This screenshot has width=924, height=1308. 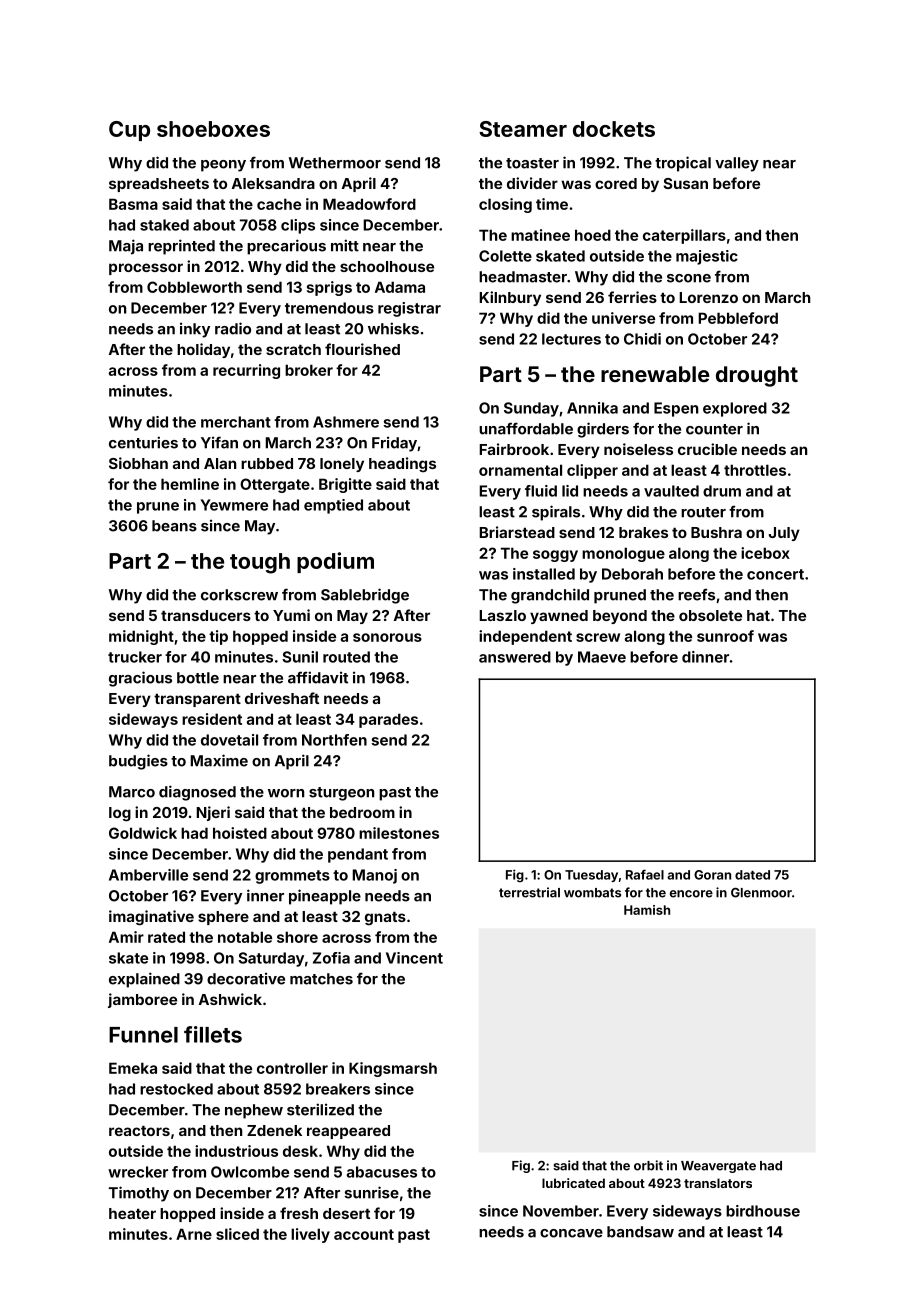 What do you see at coordinates (645, 874) in the screenshot?
I see `Rafael` at bounding box center [645, 874].
